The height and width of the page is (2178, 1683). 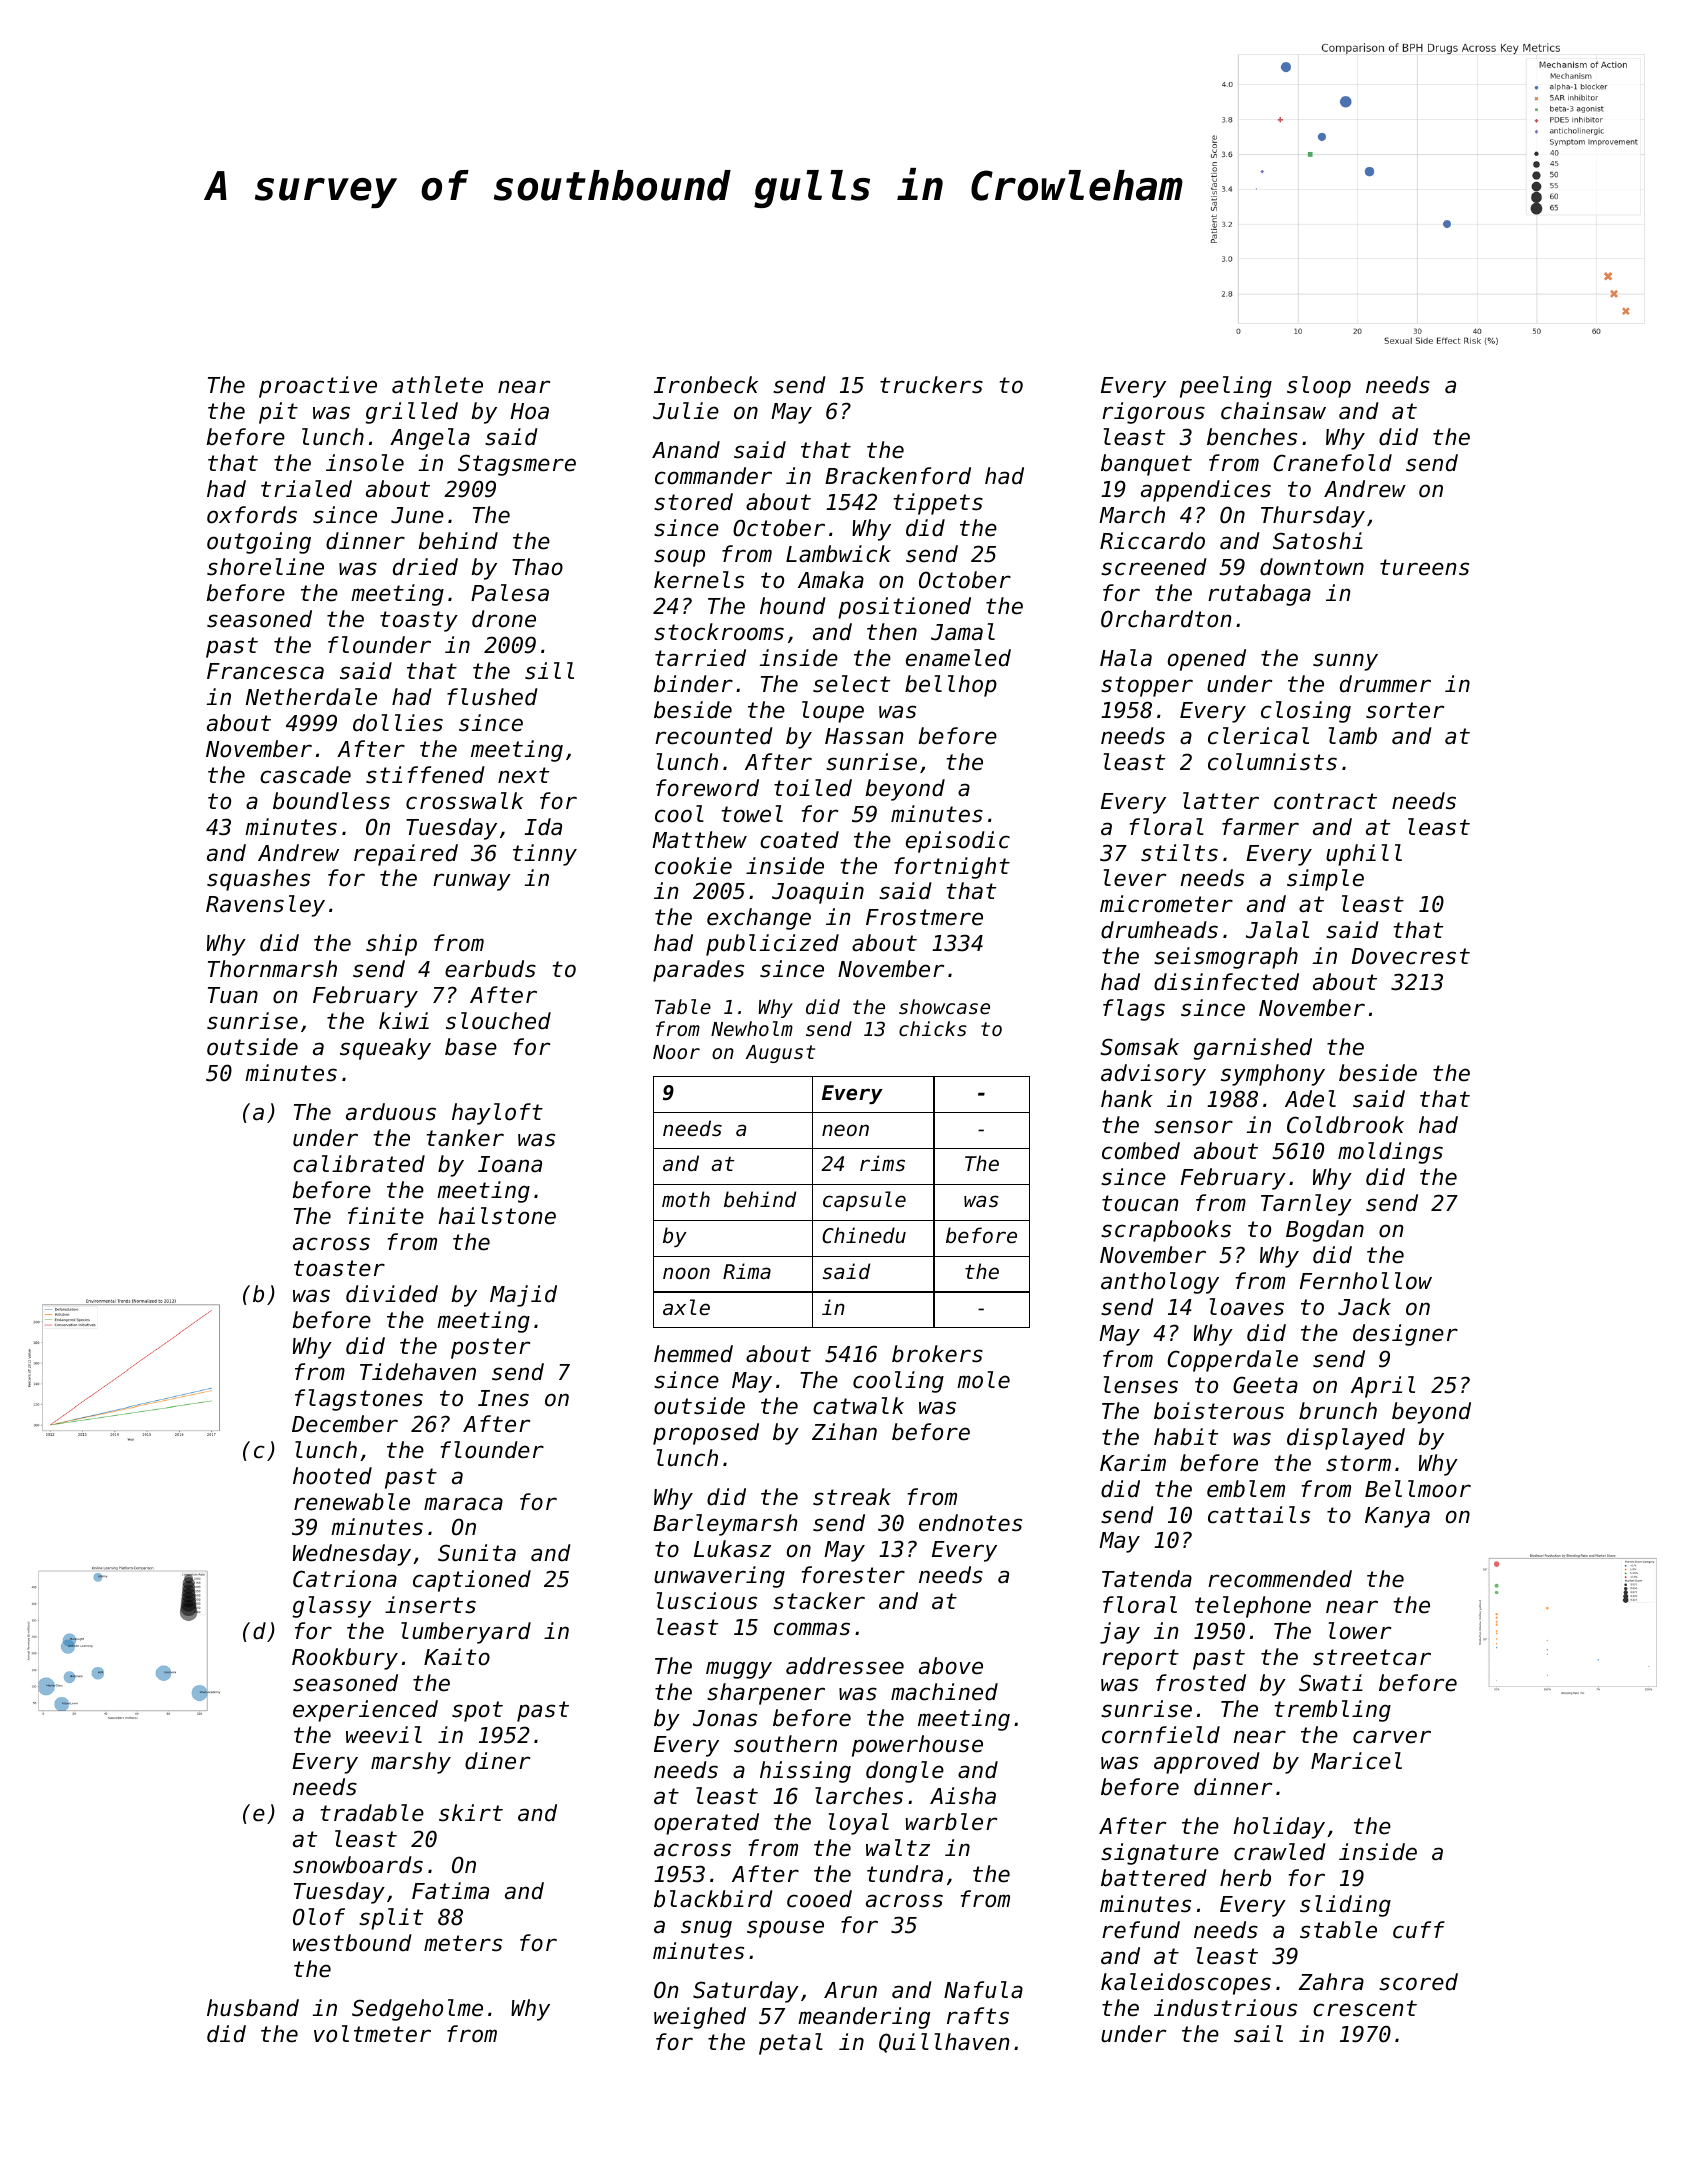 What do you see at coordinates (864, 736) in the page?
I see `Hassan` at bounding box center [864, 736].
